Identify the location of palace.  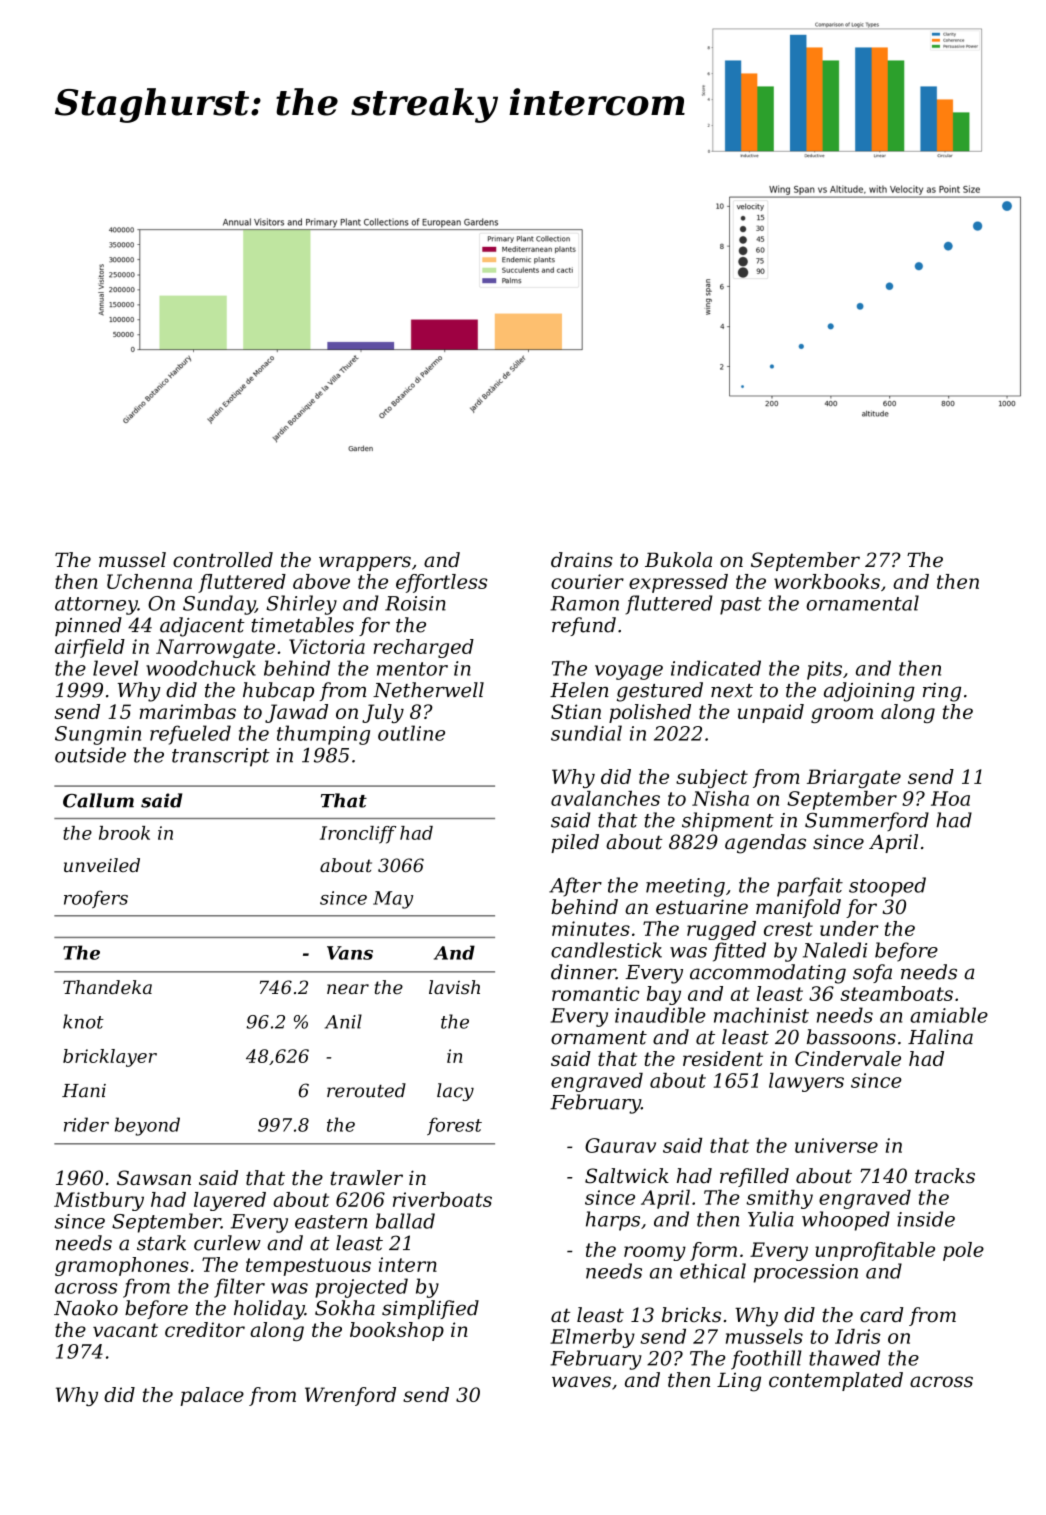
(212, 1396).
